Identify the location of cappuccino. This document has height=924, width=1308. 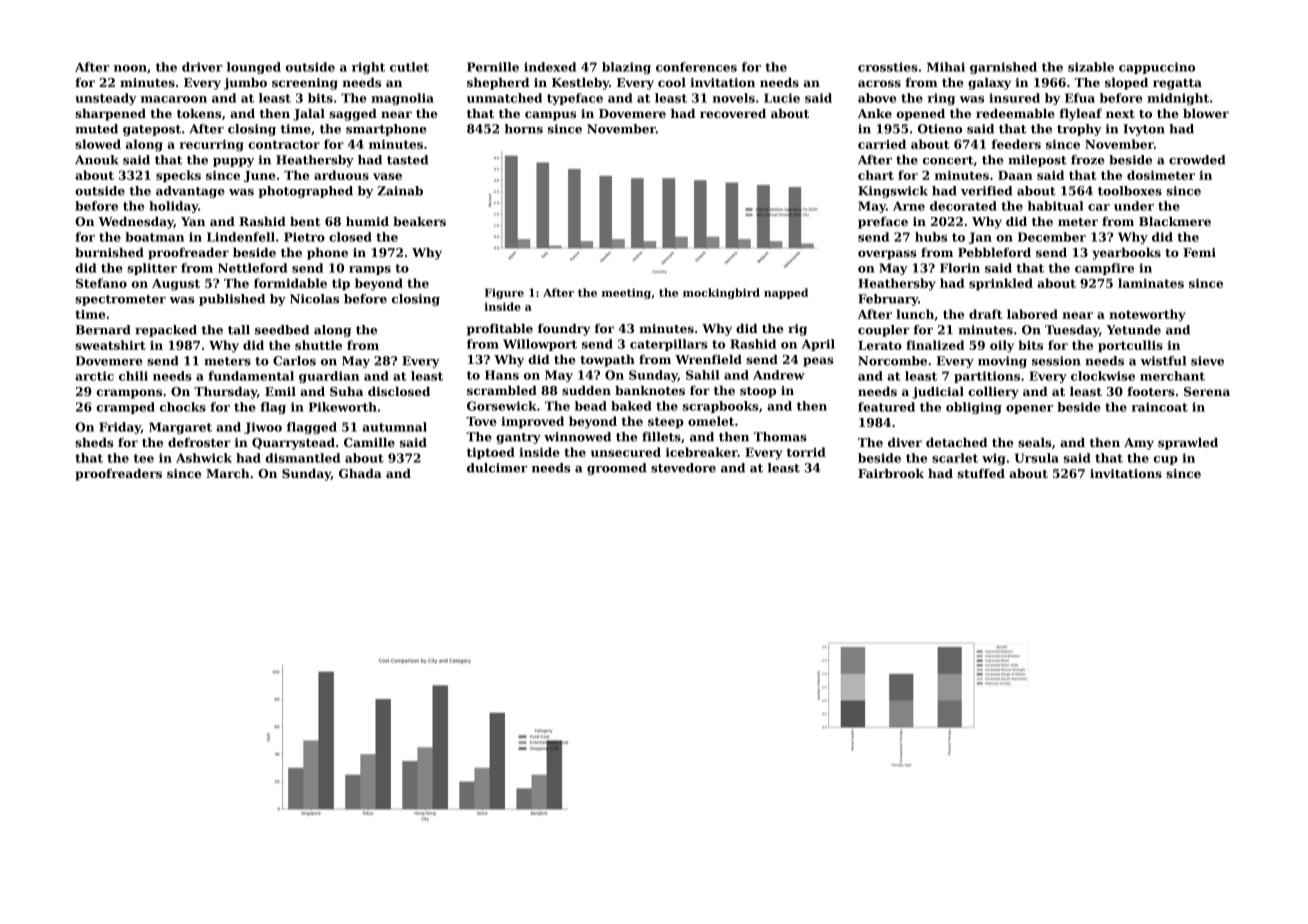
(1157, 68).
